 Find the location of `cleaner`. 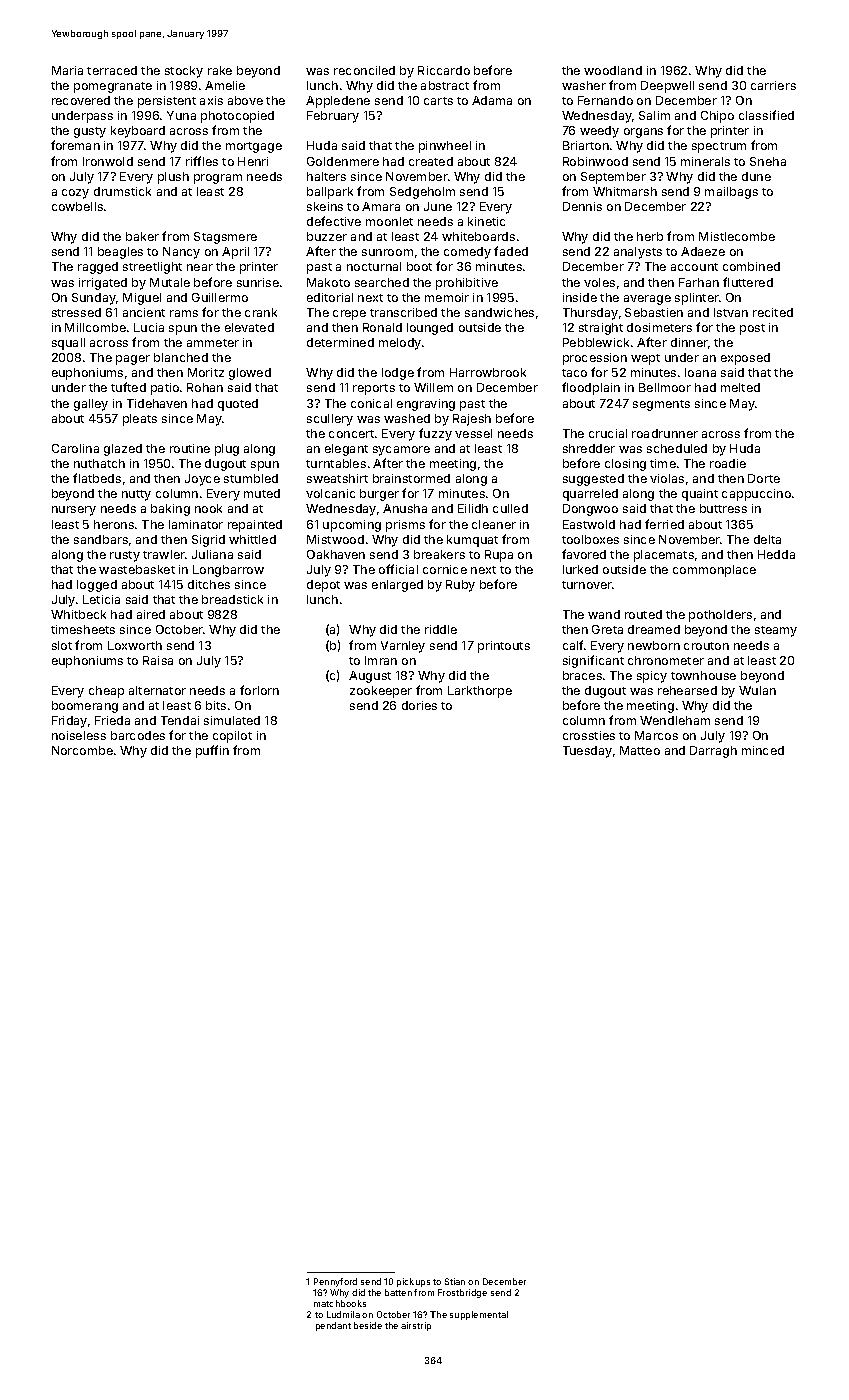

cleaner is located at coordinates (494, 524).
